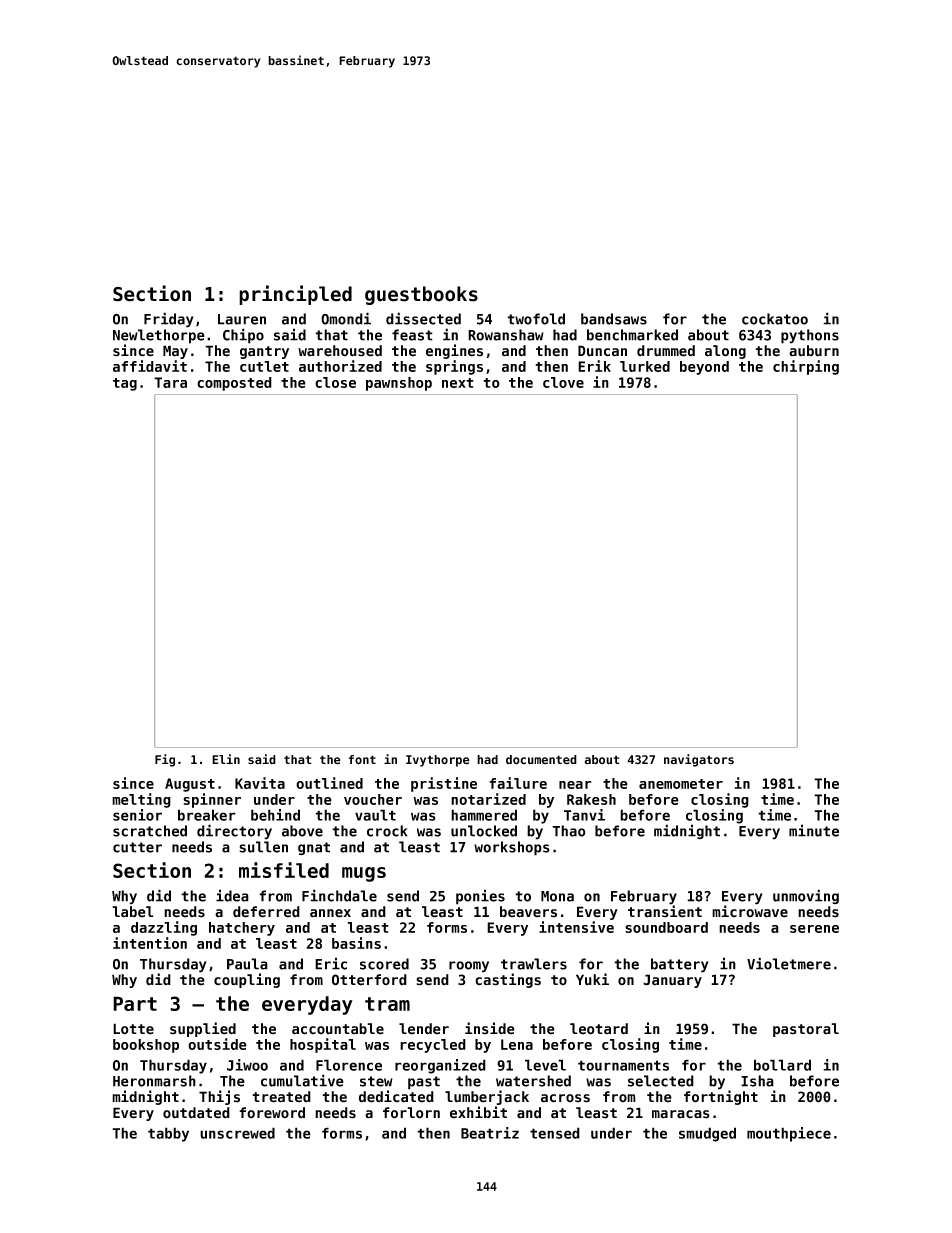 The height and width of the screenshot is (1233, 952). Describe the element at coordinates (169, 320) in the screenshot. I see `Friday` at that location.
